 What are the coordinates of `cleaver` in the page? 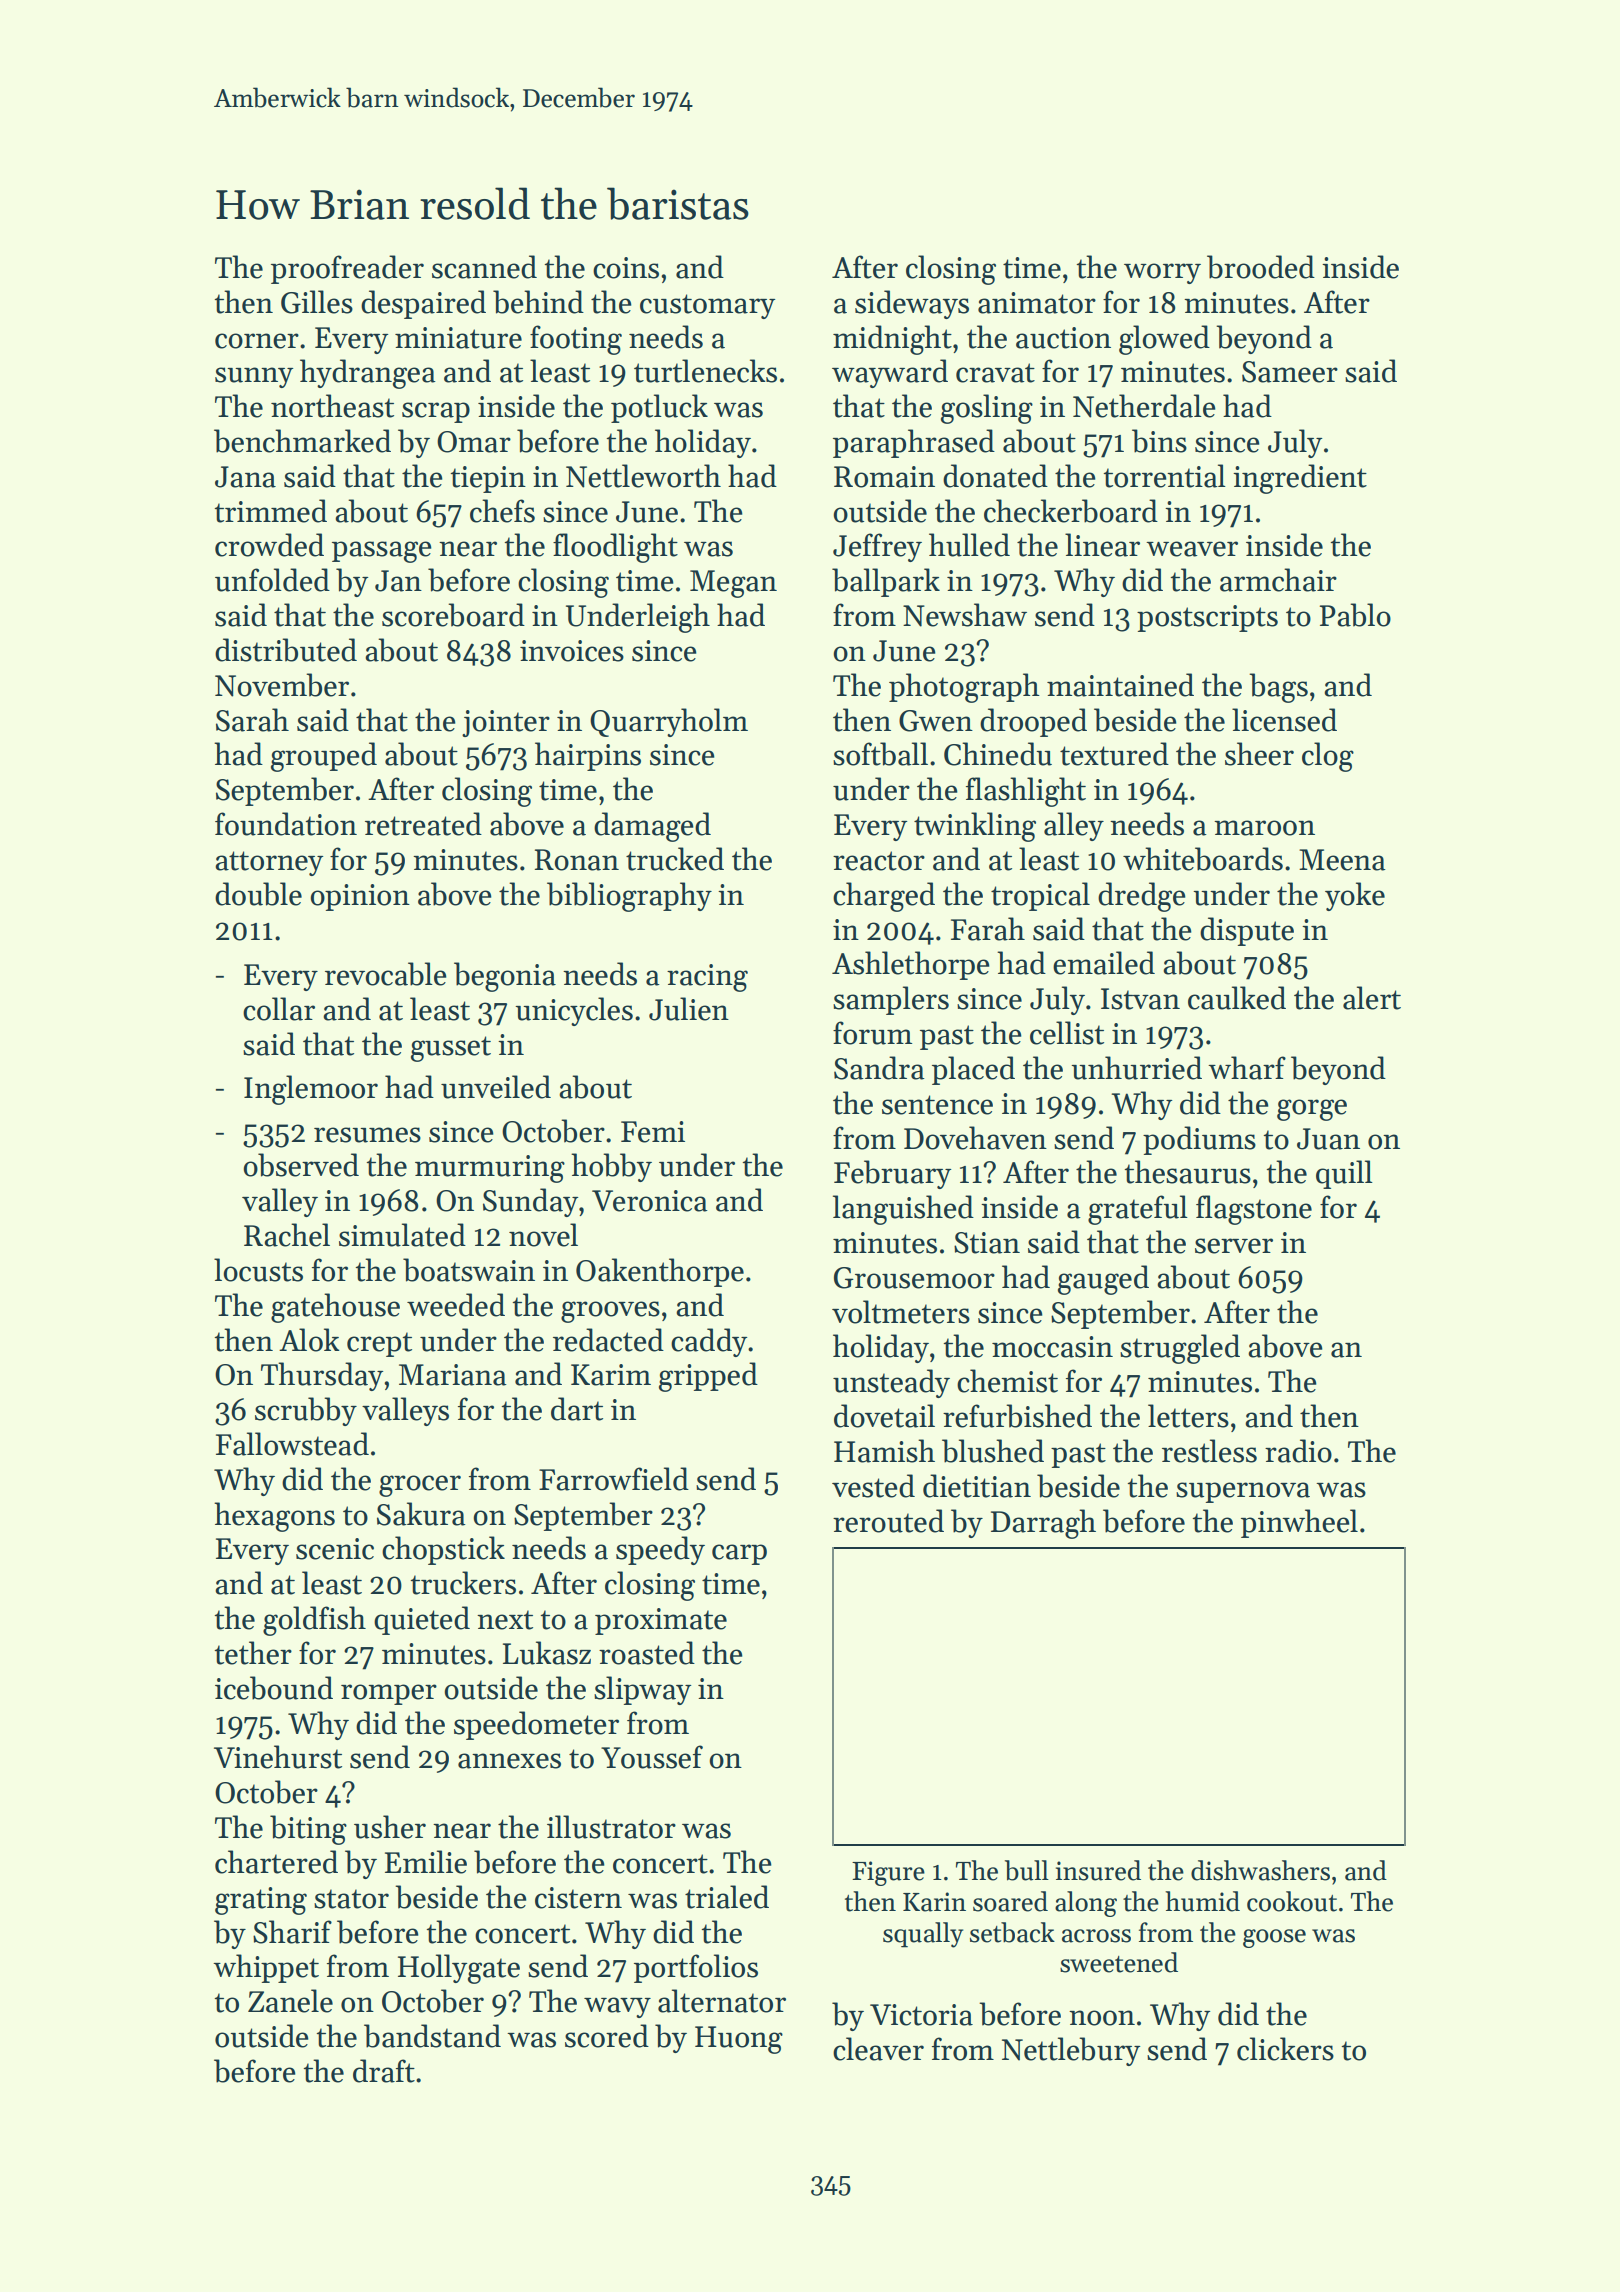 It's located at (878, 2049).
